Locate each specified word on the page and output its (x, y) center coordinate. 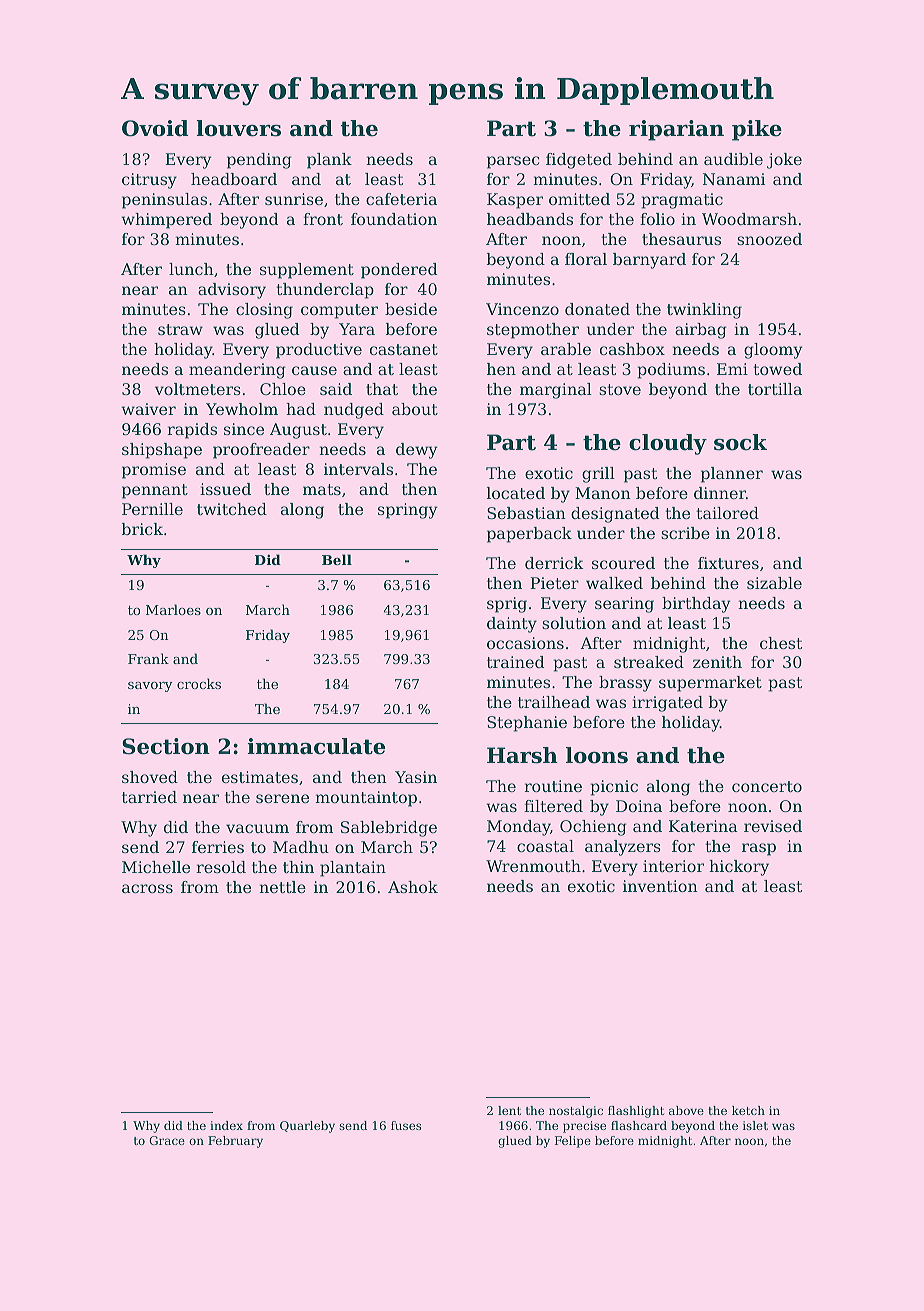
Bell (337, 559)
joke (784, 161)
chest (781, 643)
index (226, 1125)
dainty (512, 625)
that (382, 389)
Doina (639, 806)
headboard (234, 179)
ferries (218, 847)
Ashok (413, 887)
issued (225, 489)
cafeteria (401, 199)
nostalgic (576, 1112)
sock (740, 442)
